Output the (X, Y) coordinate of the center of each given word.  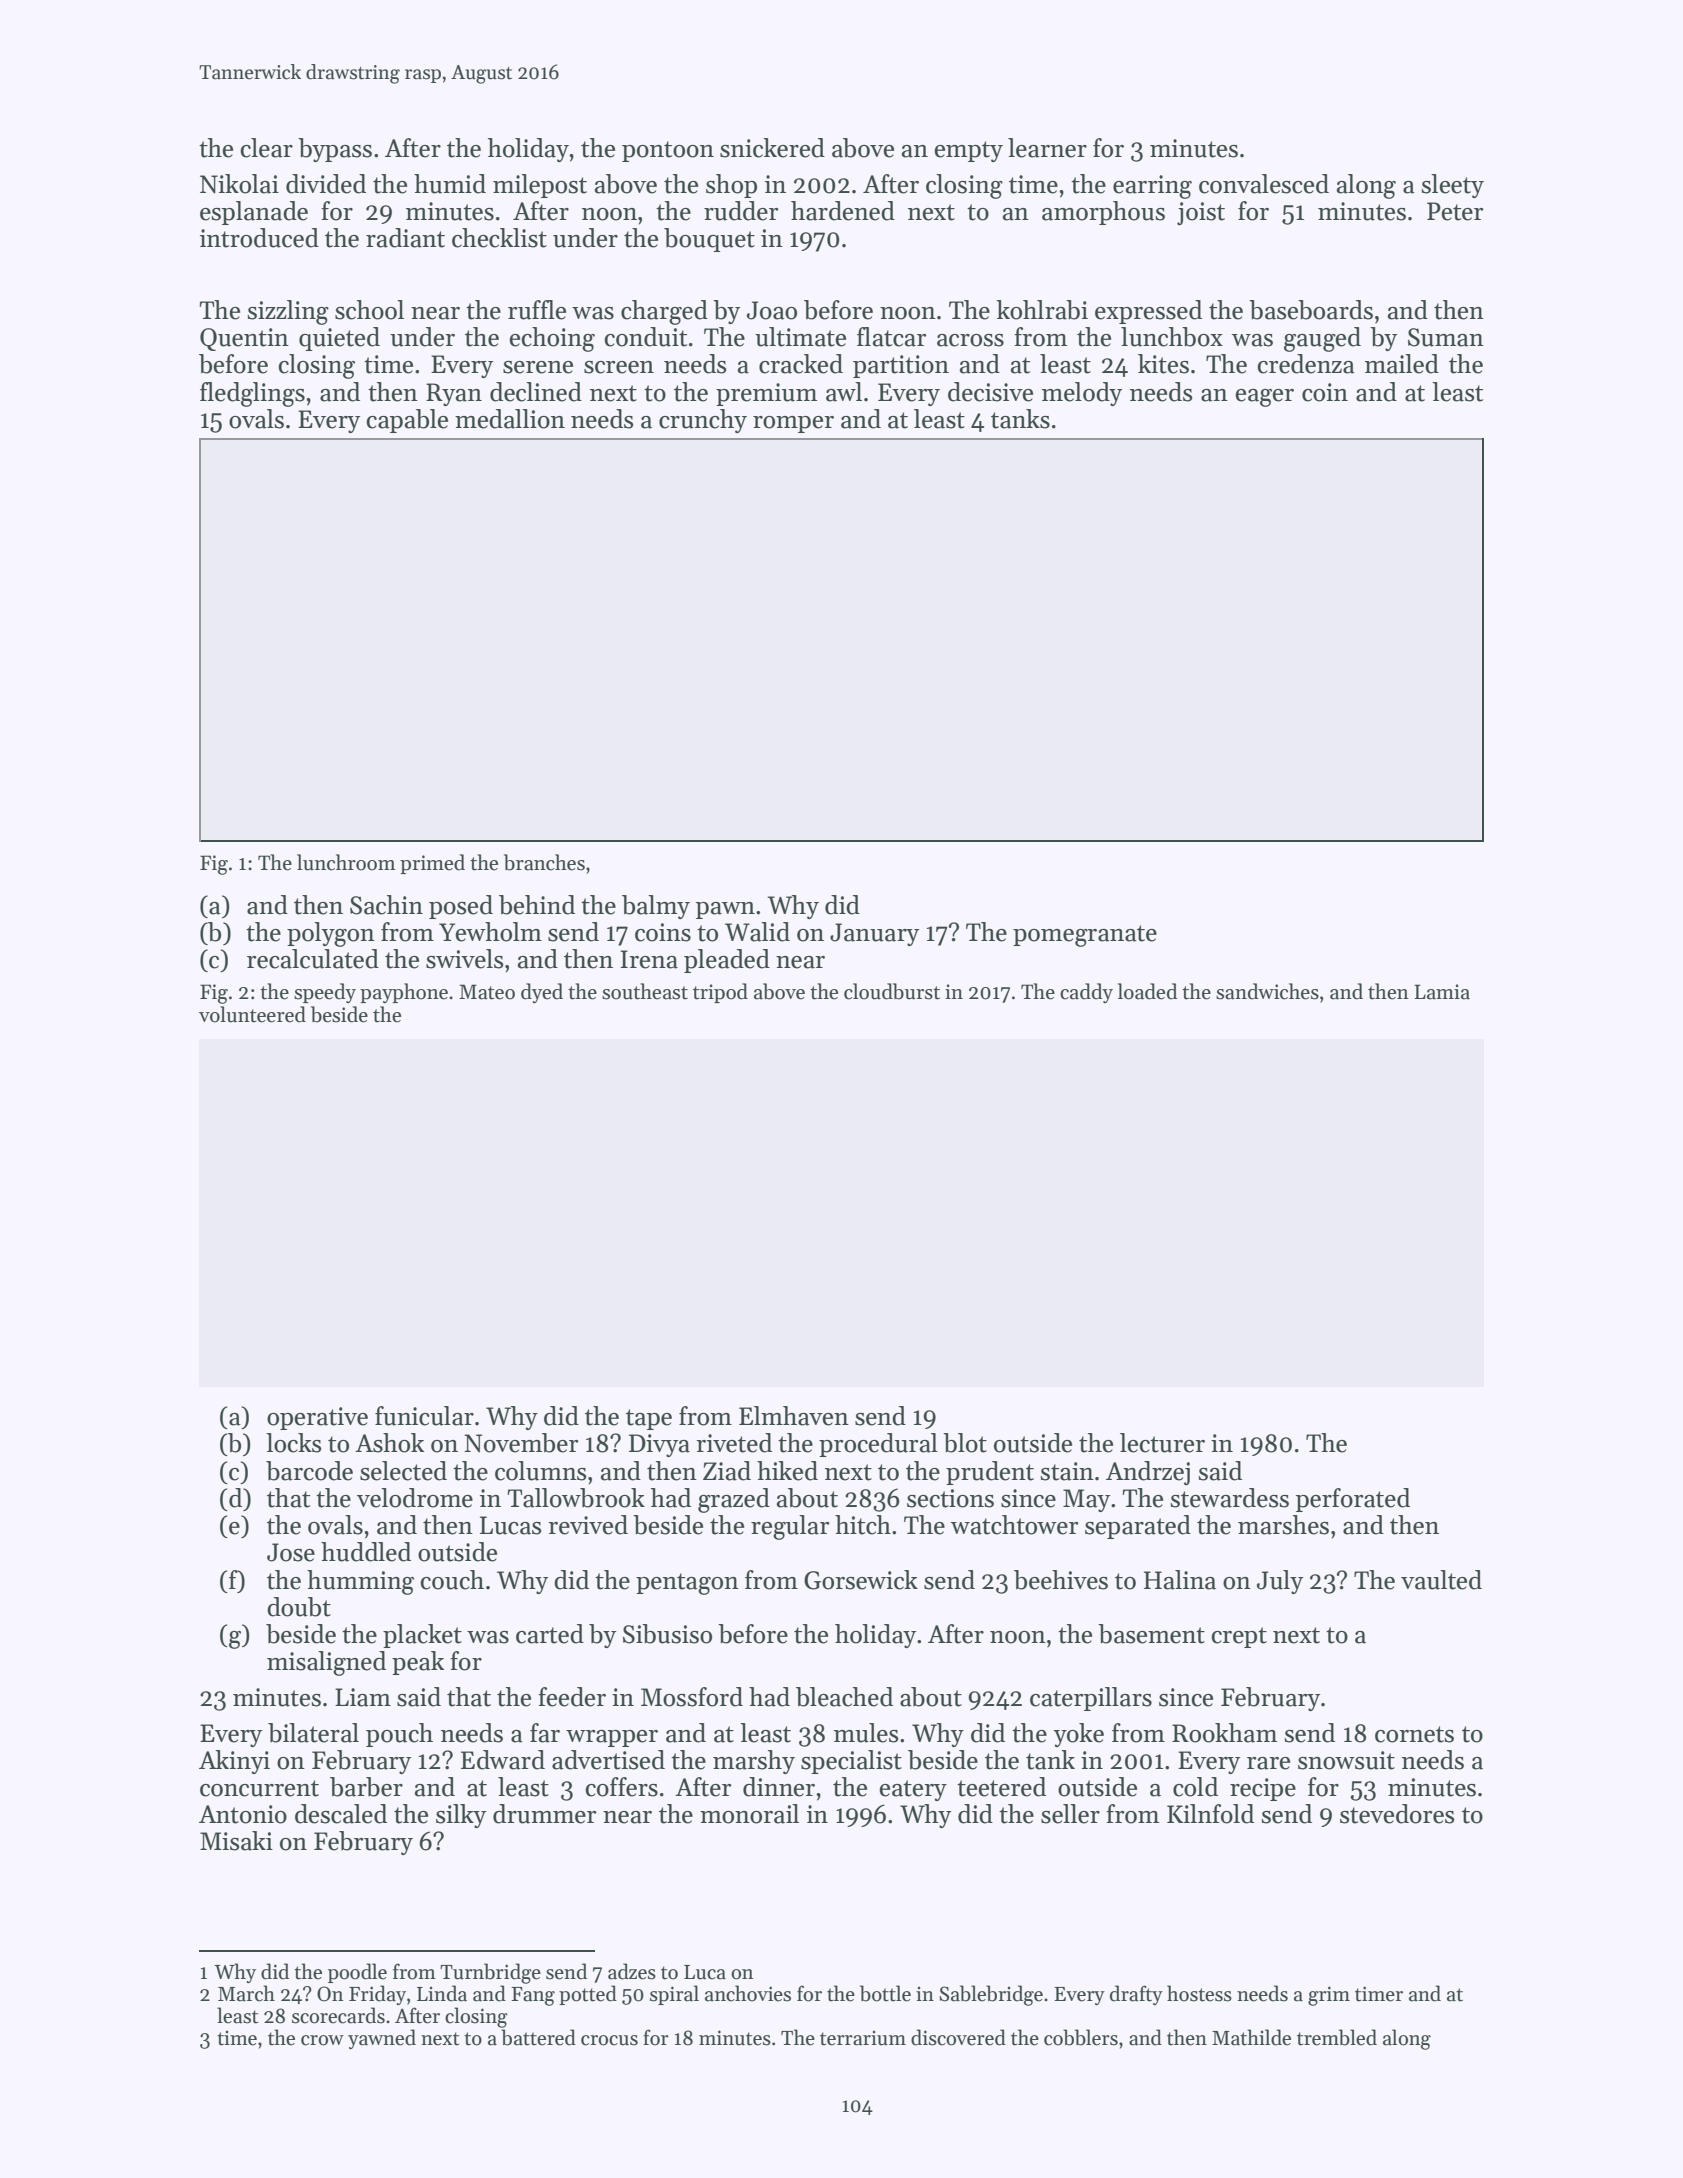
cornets (1414, 1734)
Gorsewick (861, 1580)
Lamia (1442, 992)
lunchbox (1172, 337)
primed (432, 864)
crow (322, 2040)
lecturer (1162, 1443)
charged (664, 312)
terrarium (863, 2038)
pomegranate (1085, 936)
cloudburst (892, 991)
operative (317, 1418)
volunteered (252, 1014)
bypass (335, 150)
